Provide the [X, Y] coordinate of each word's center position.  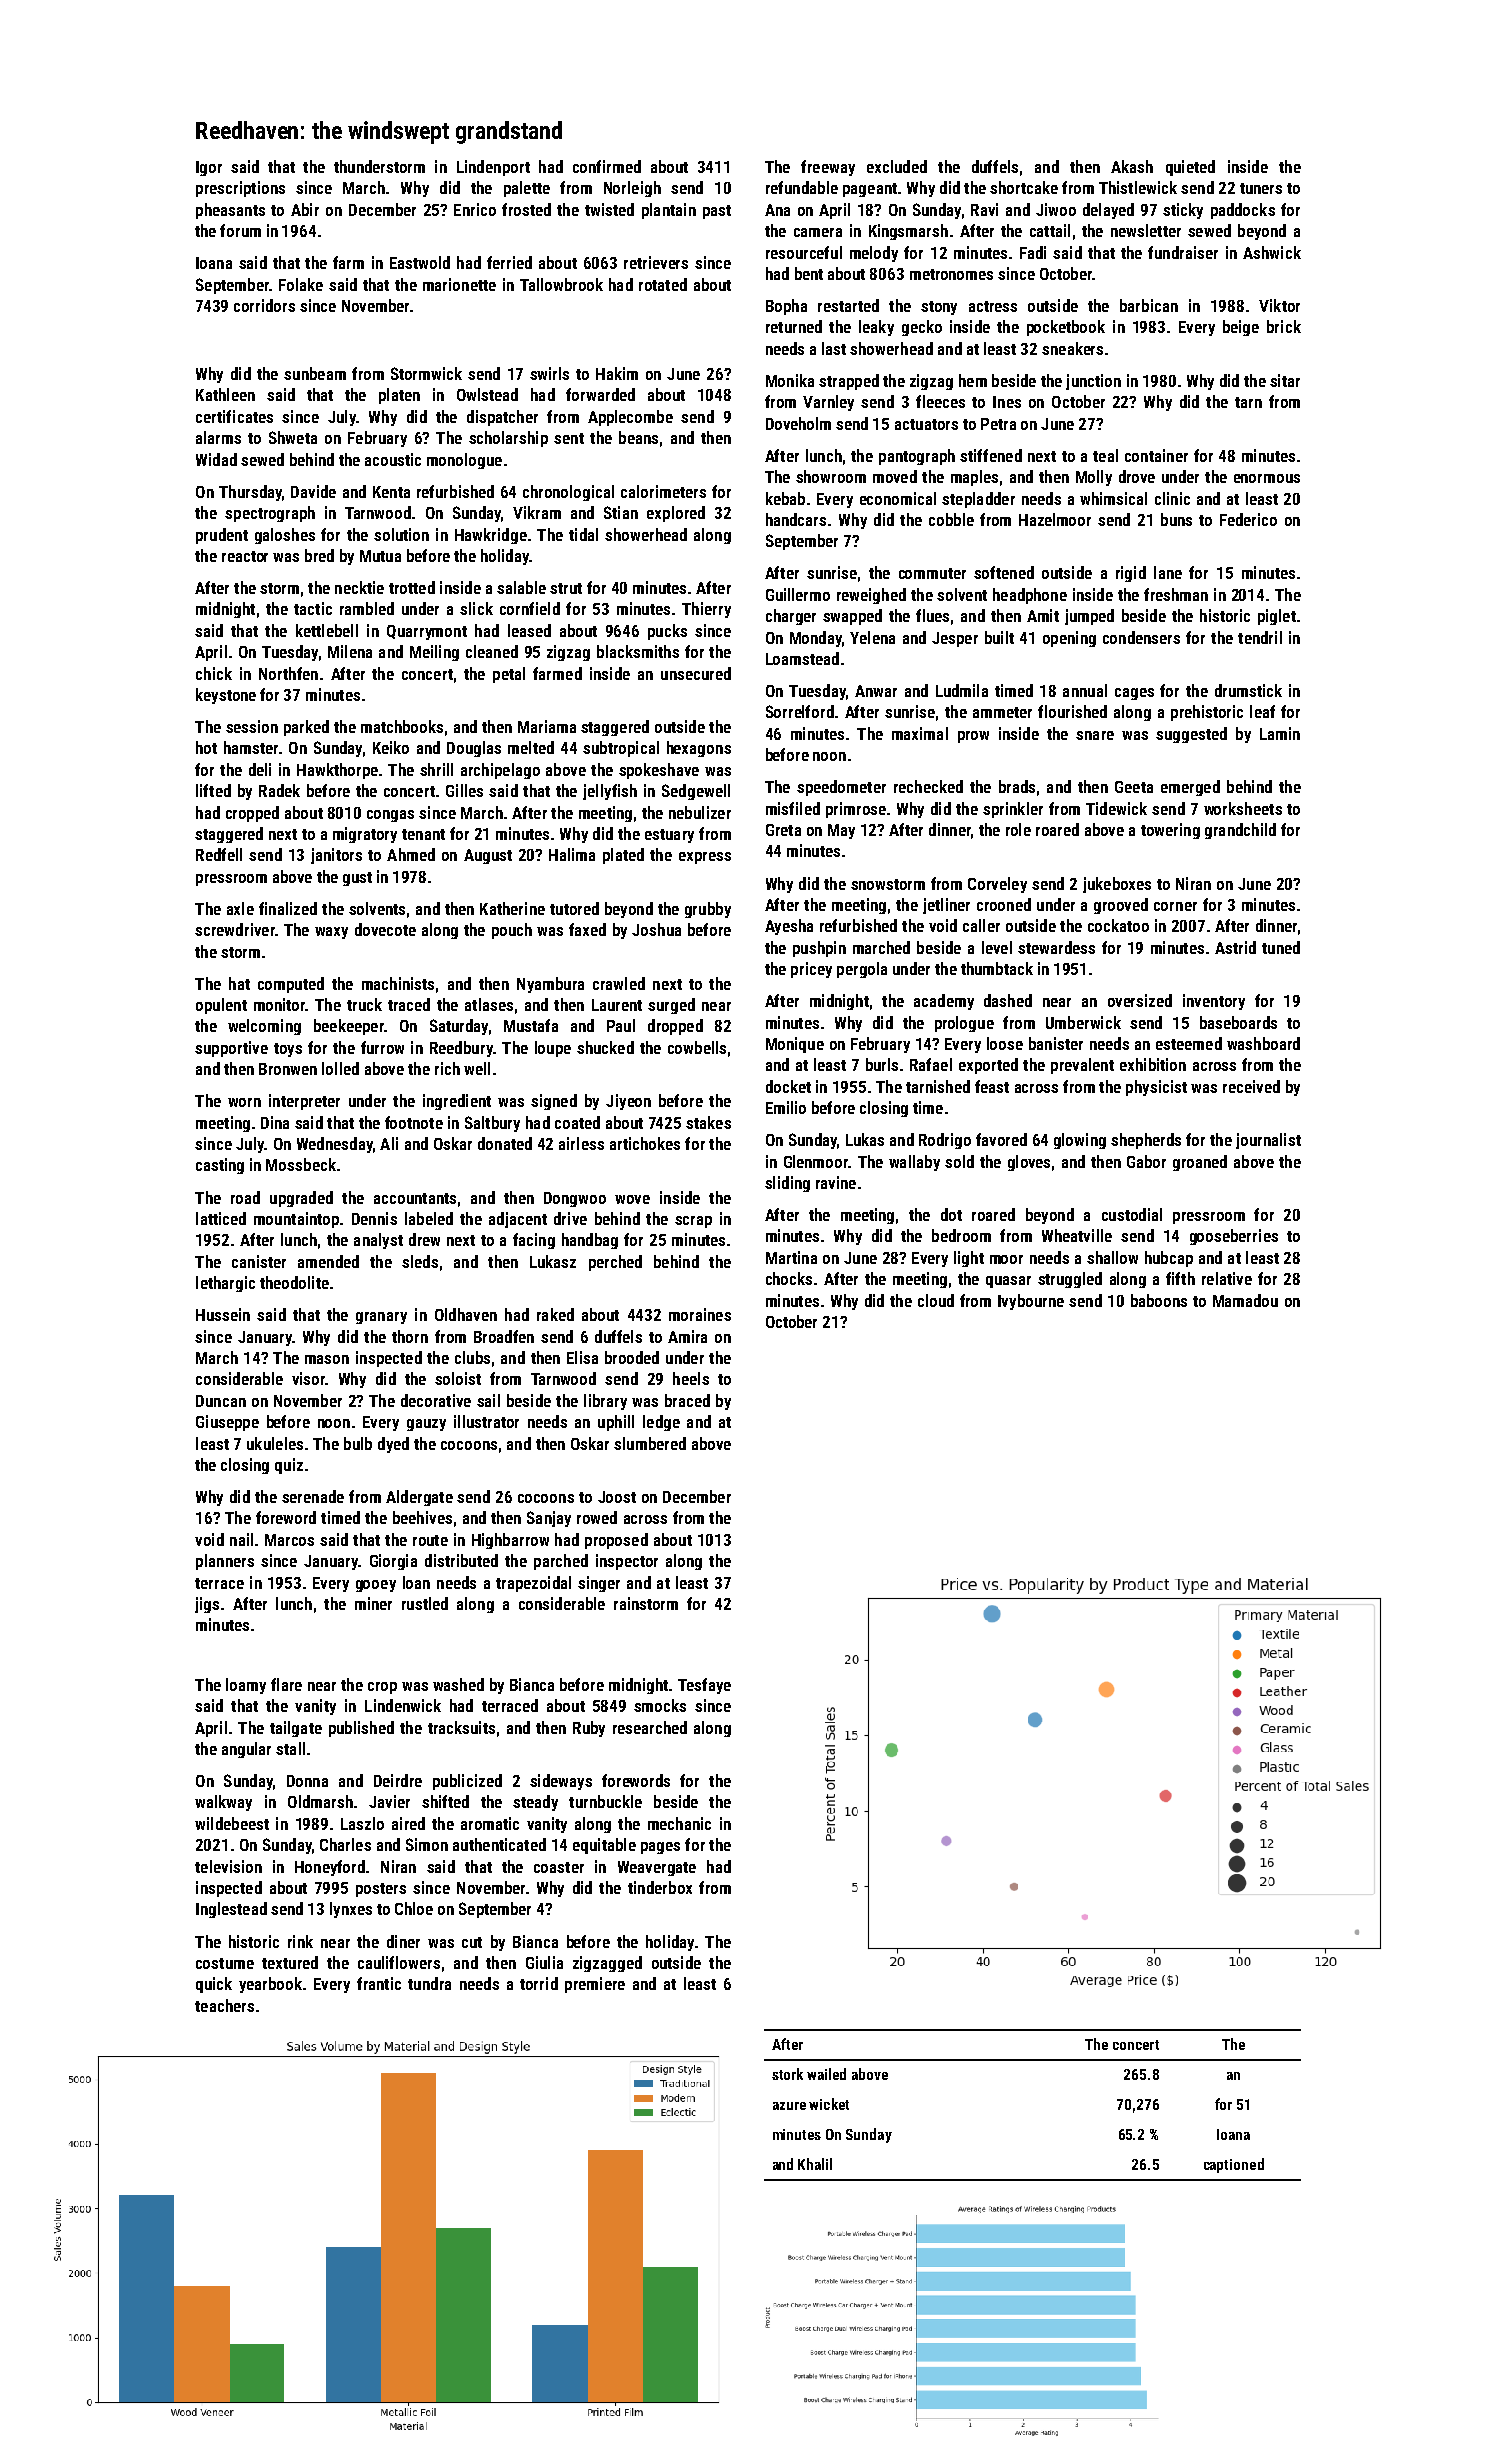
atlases [489, 1004]
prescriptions [240, 189]
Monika [790, 380]
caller [981, 925]
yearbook [270, 1985]
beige [1241, 328]
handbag [590, 1241]
